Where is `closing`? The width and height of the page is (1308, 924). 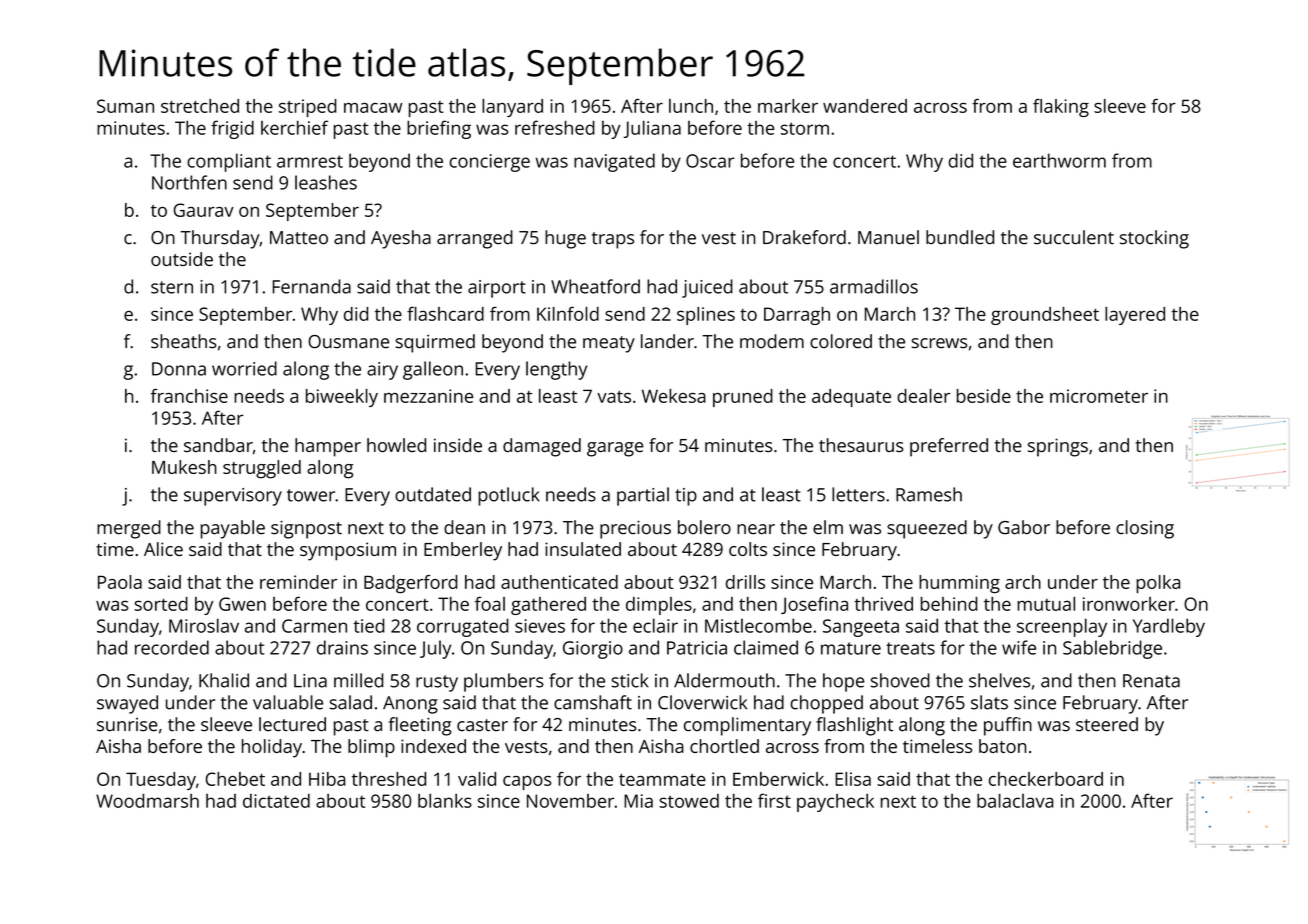
closing is located at coordinates (1145, 529).
